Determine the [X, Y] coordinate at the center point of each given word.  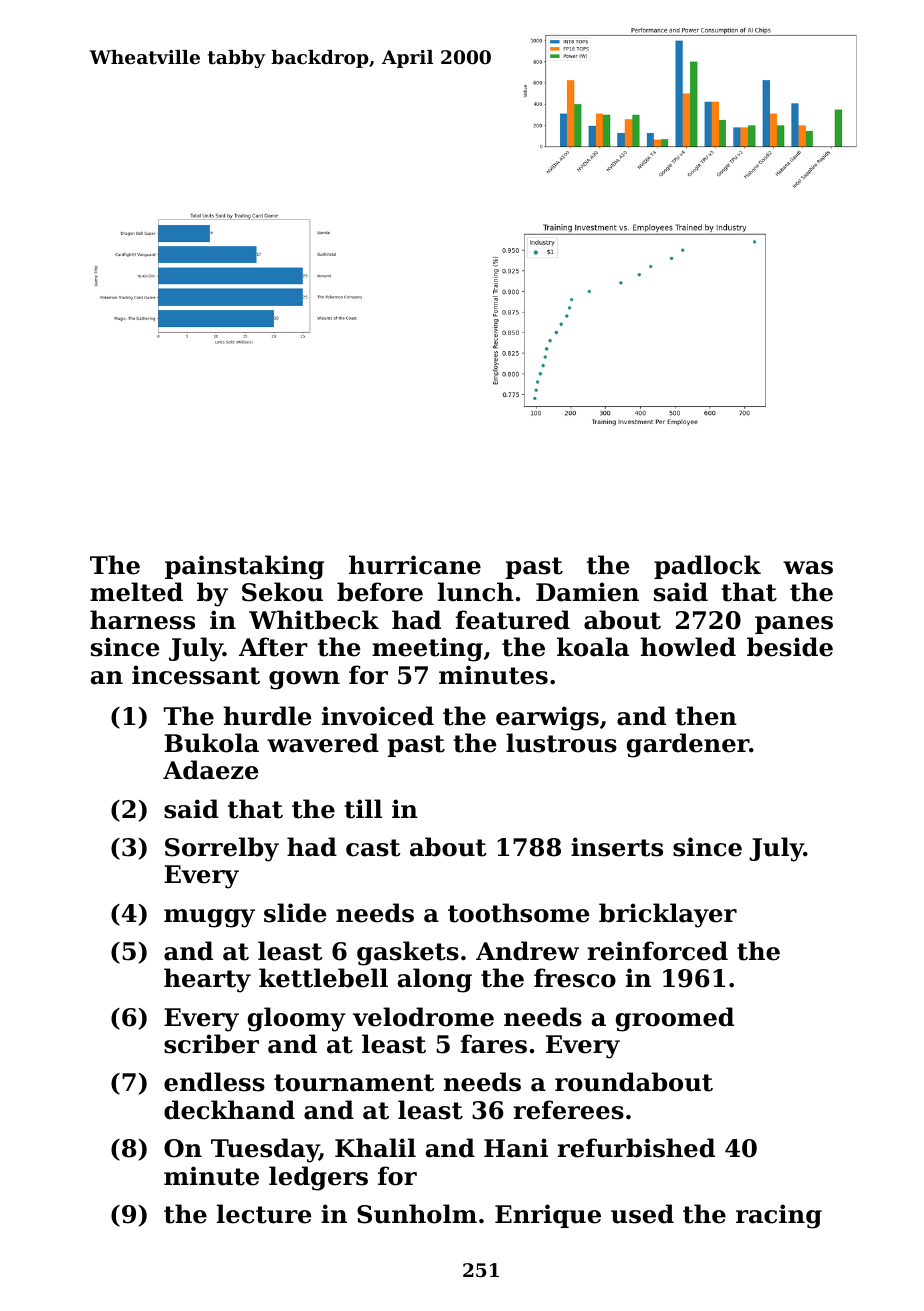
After [273, 647]
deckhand [229, 1110]
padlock [707, 567]
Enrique [548, 1216]
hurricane [415, 565]
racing [779, 1216]
